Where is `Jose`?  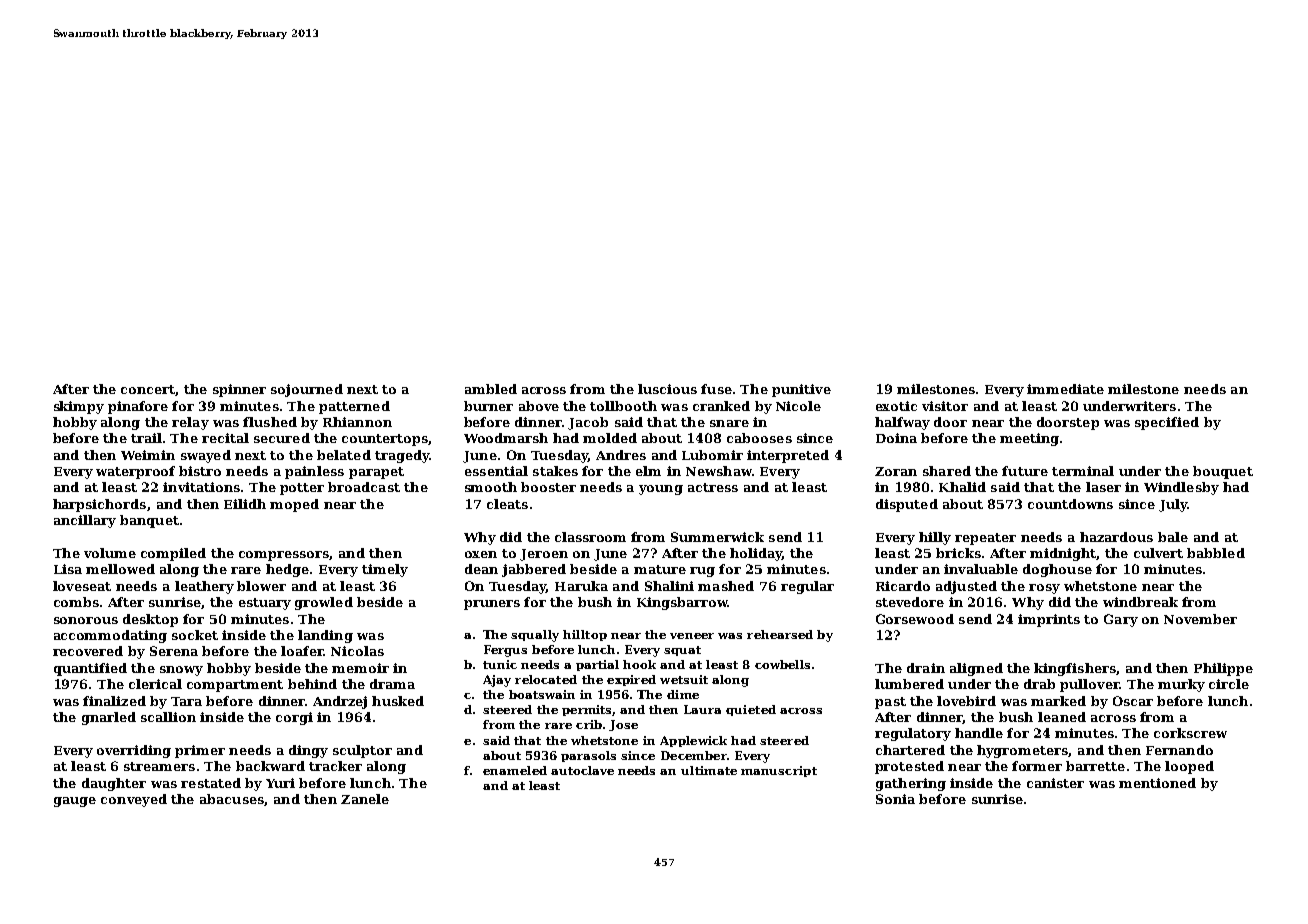 Jose is located at coordinates (623, 725).
